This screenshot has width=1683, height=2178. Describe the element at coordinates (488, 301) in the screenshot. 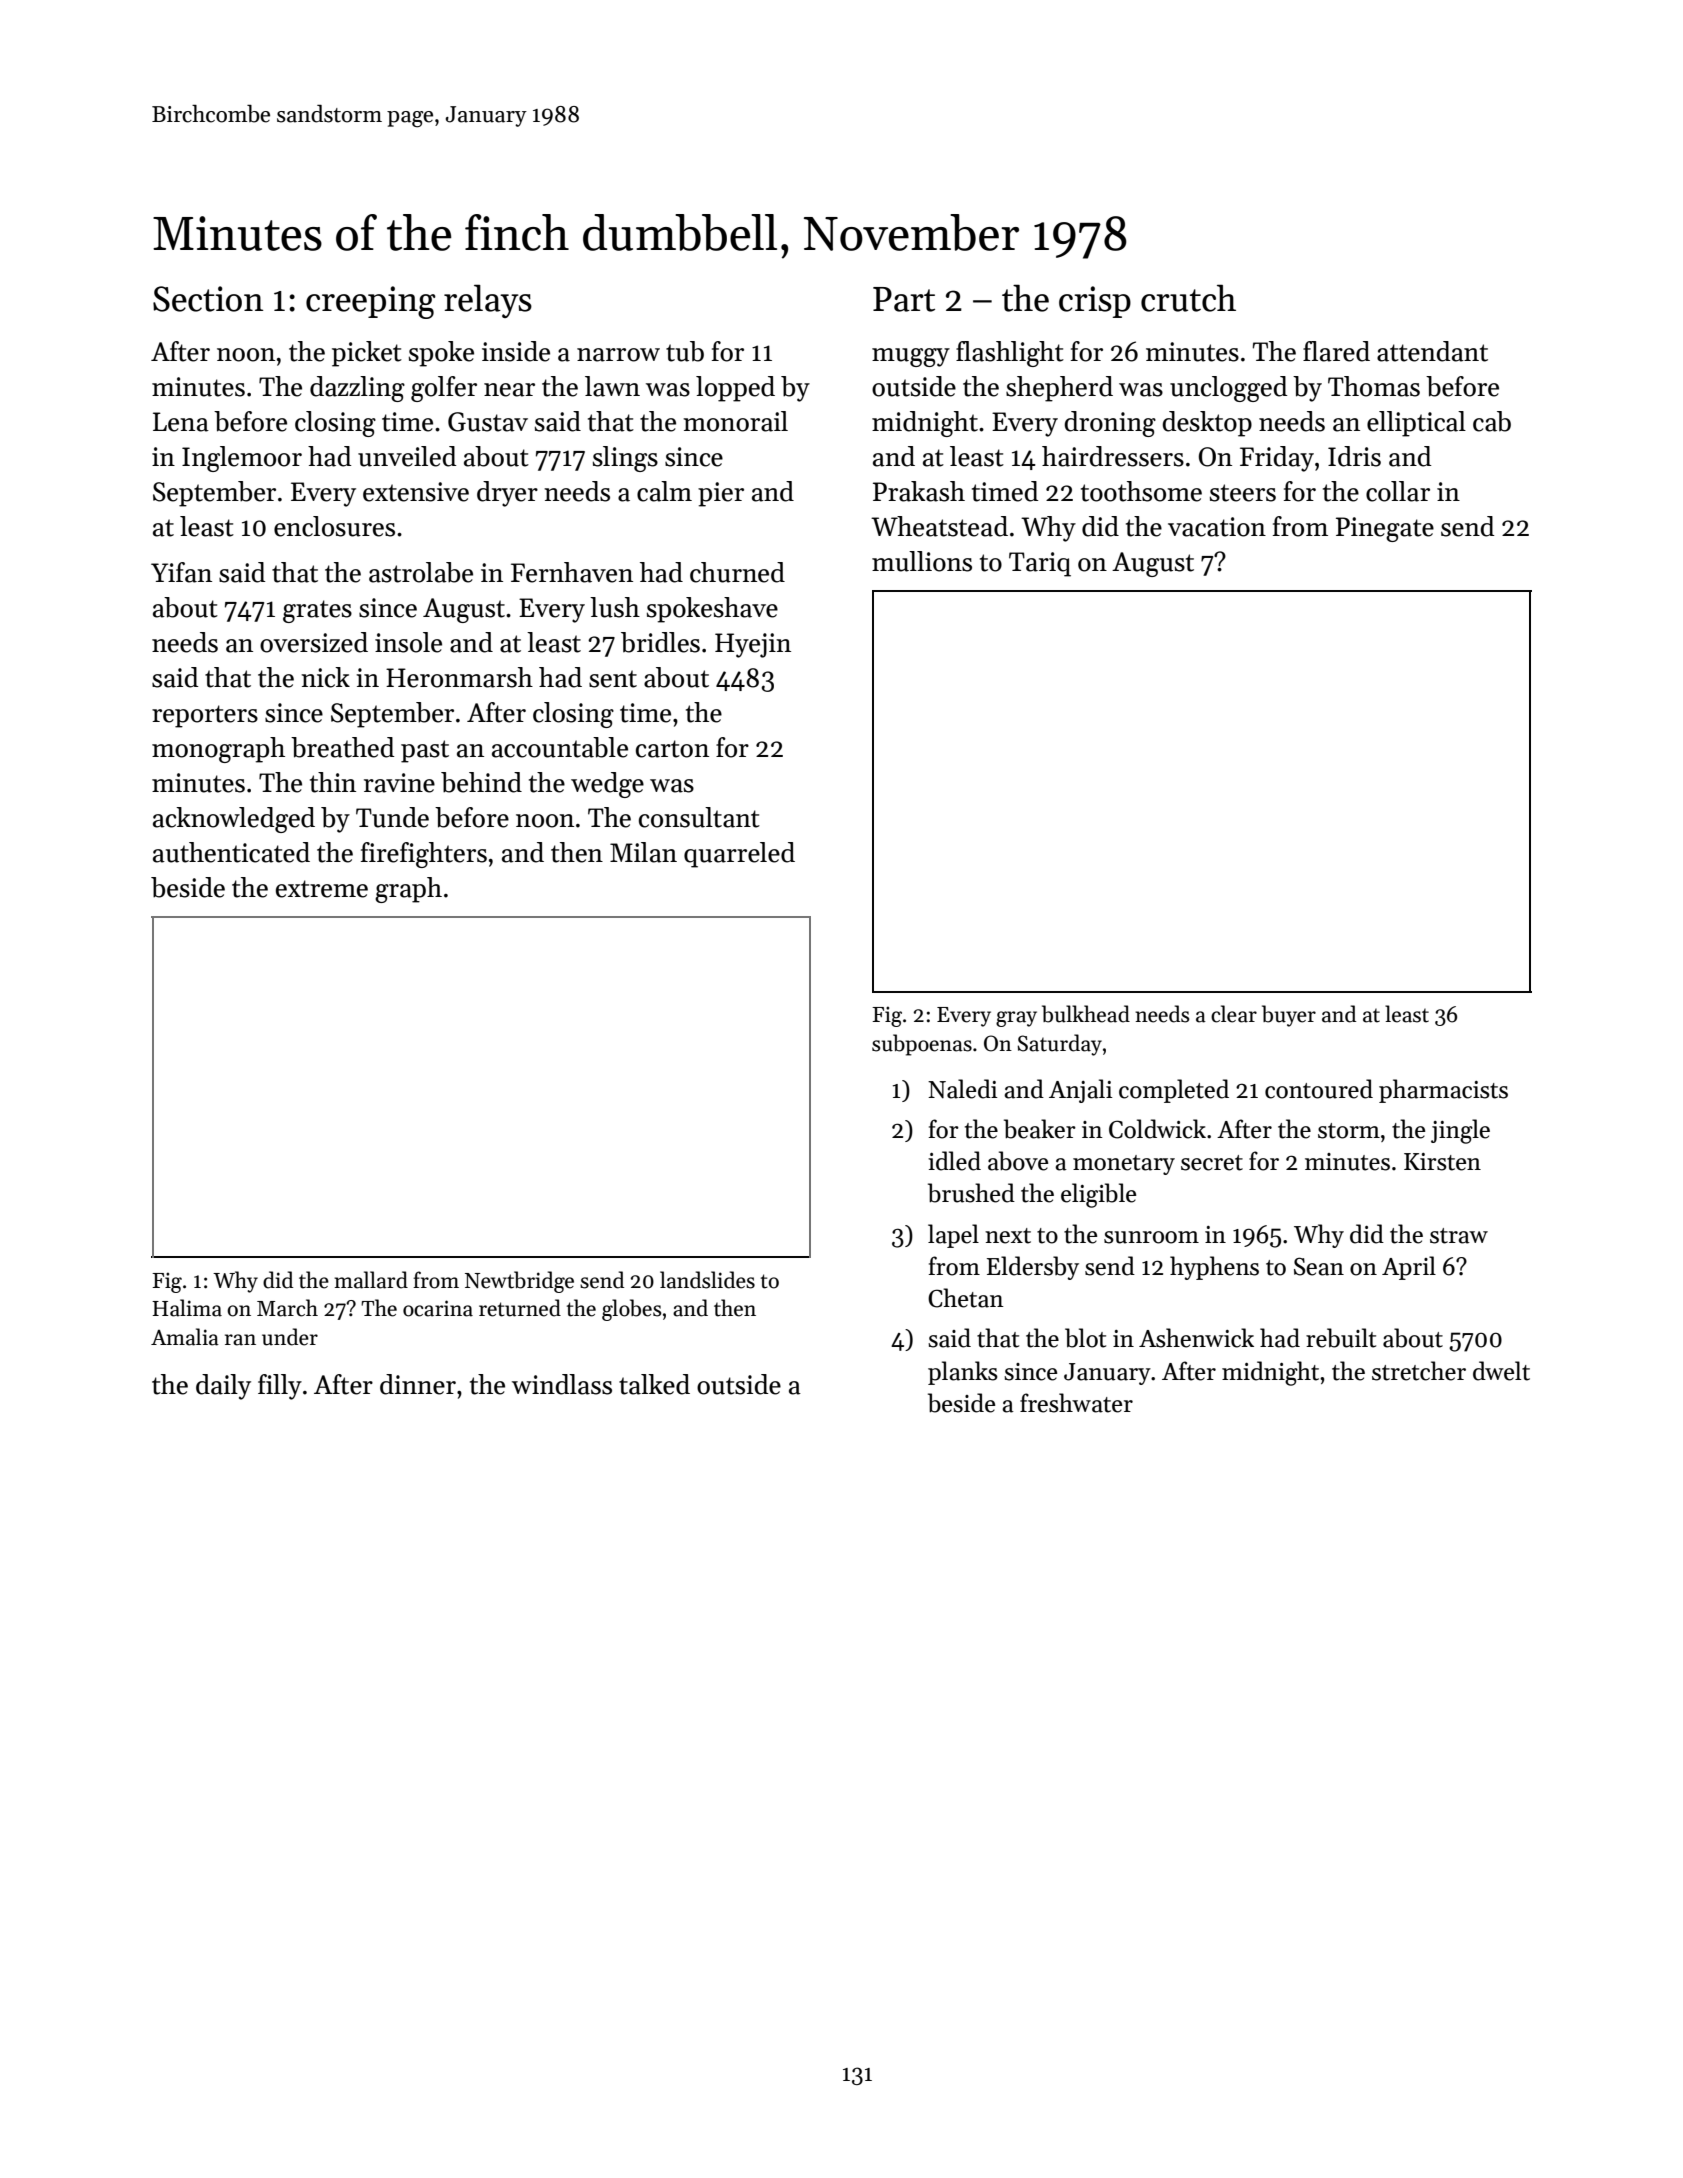

I see `relays` at that location.
